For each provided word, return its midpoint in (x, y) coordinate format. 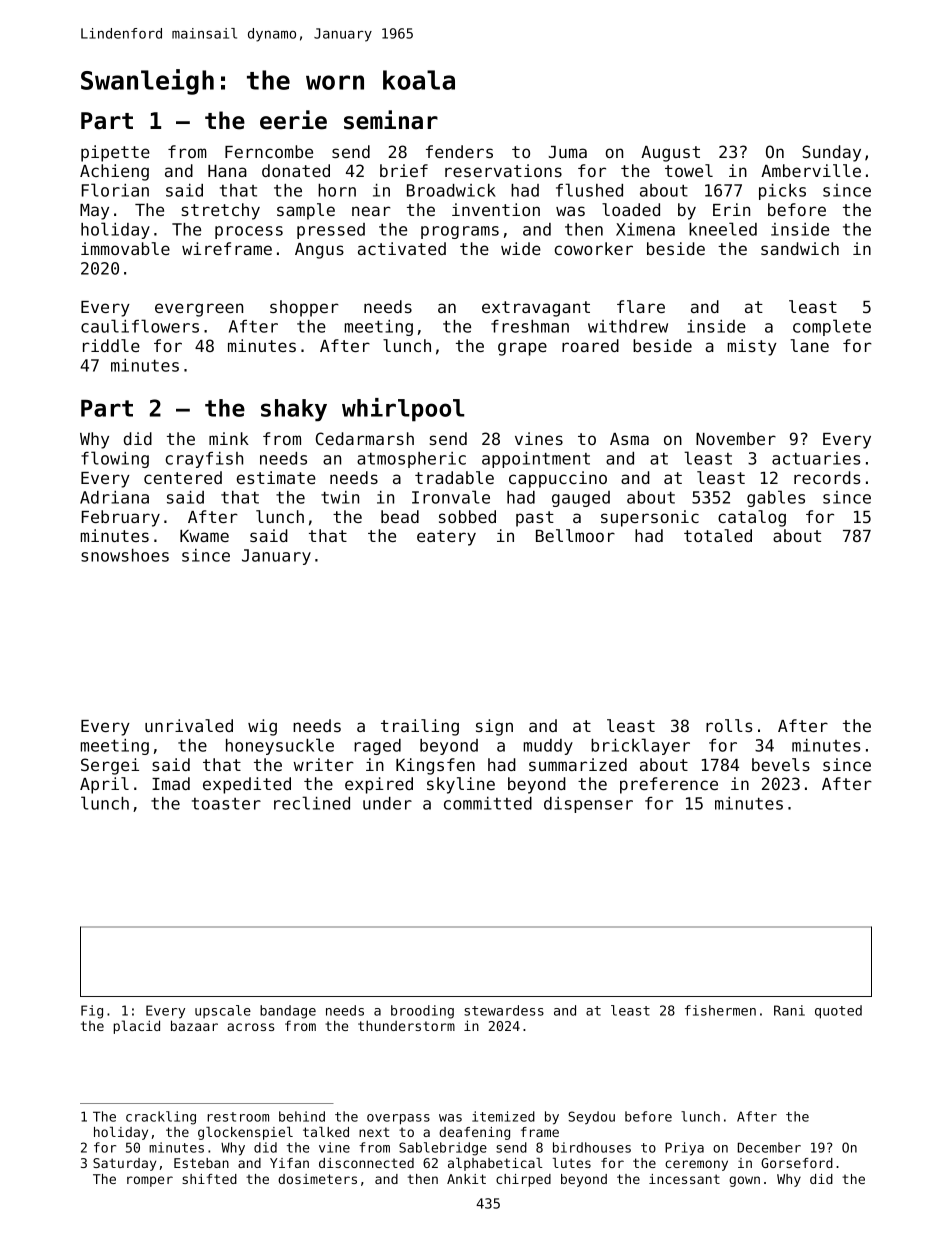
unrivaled (189, 725)
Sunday (831, 153)
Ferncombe (269, 151)
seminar (391, 120)
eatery (446, 538)
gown (744, 1181)
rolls (729, 725)
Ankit (466, 1179)
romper (150, 1181)
